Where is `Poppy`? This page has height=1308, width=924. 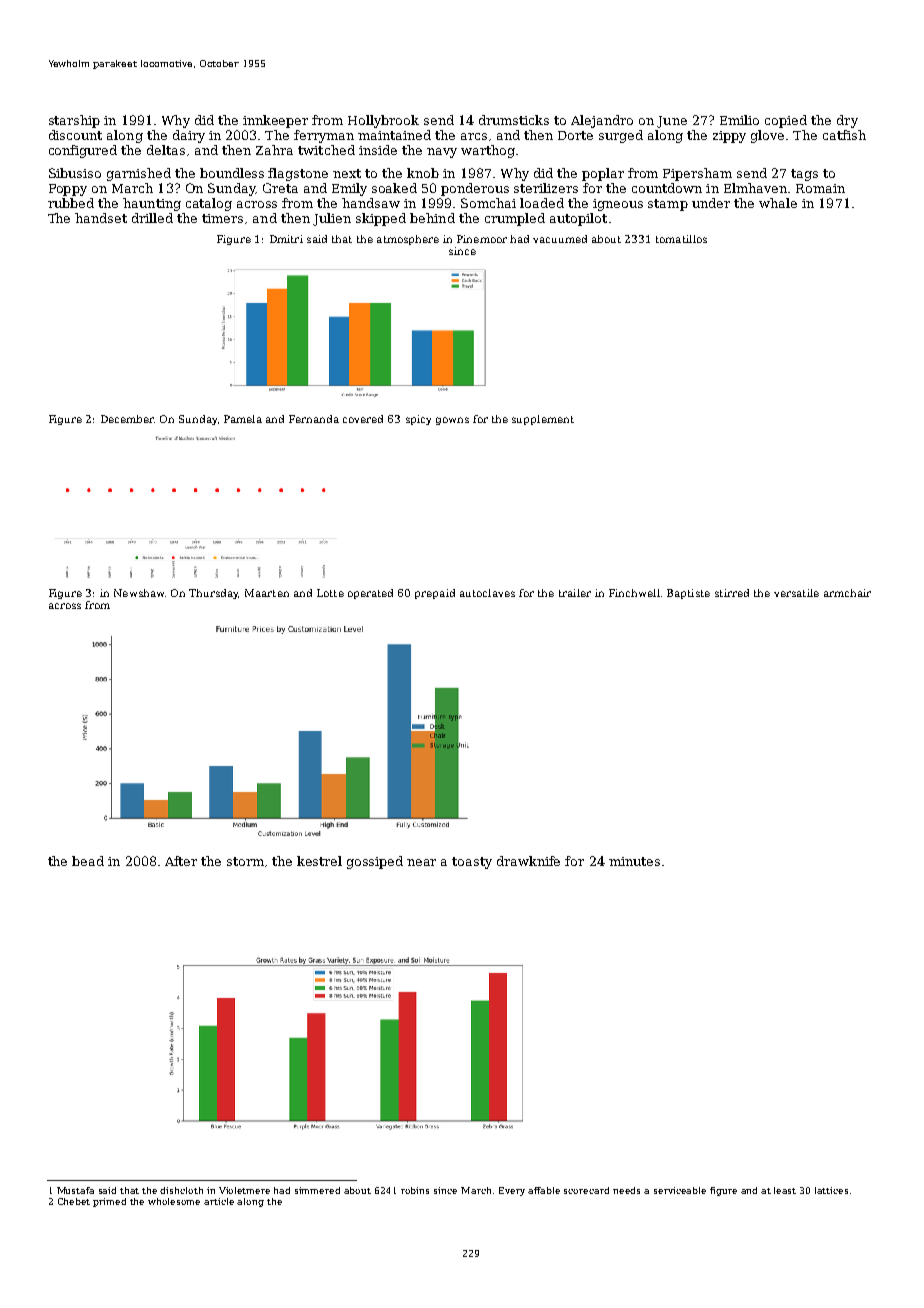
Poppy is located at coordinates (68, 190).
